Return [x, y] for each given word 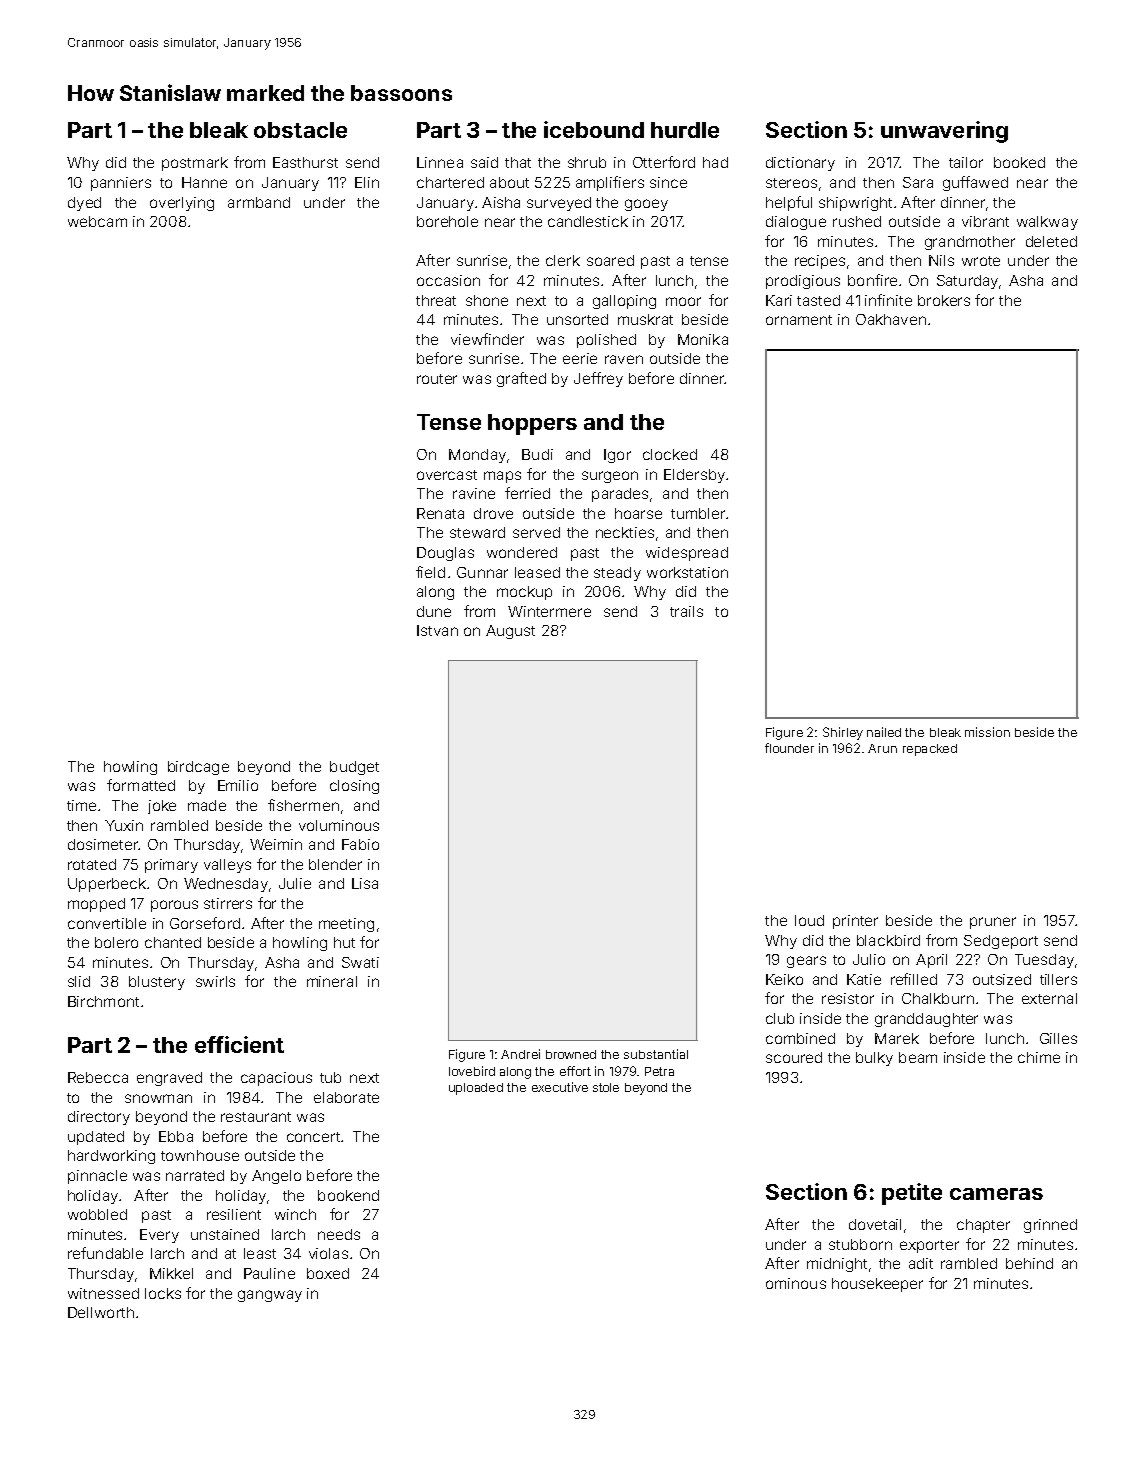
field [430, 572]
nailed [884, 732]
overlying [182, 204]
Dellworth [101, 1312]
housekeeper [877, 1285]
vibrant [985, 221]
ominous [796, 1283]
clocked [670, 454]
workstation [687, 572]
